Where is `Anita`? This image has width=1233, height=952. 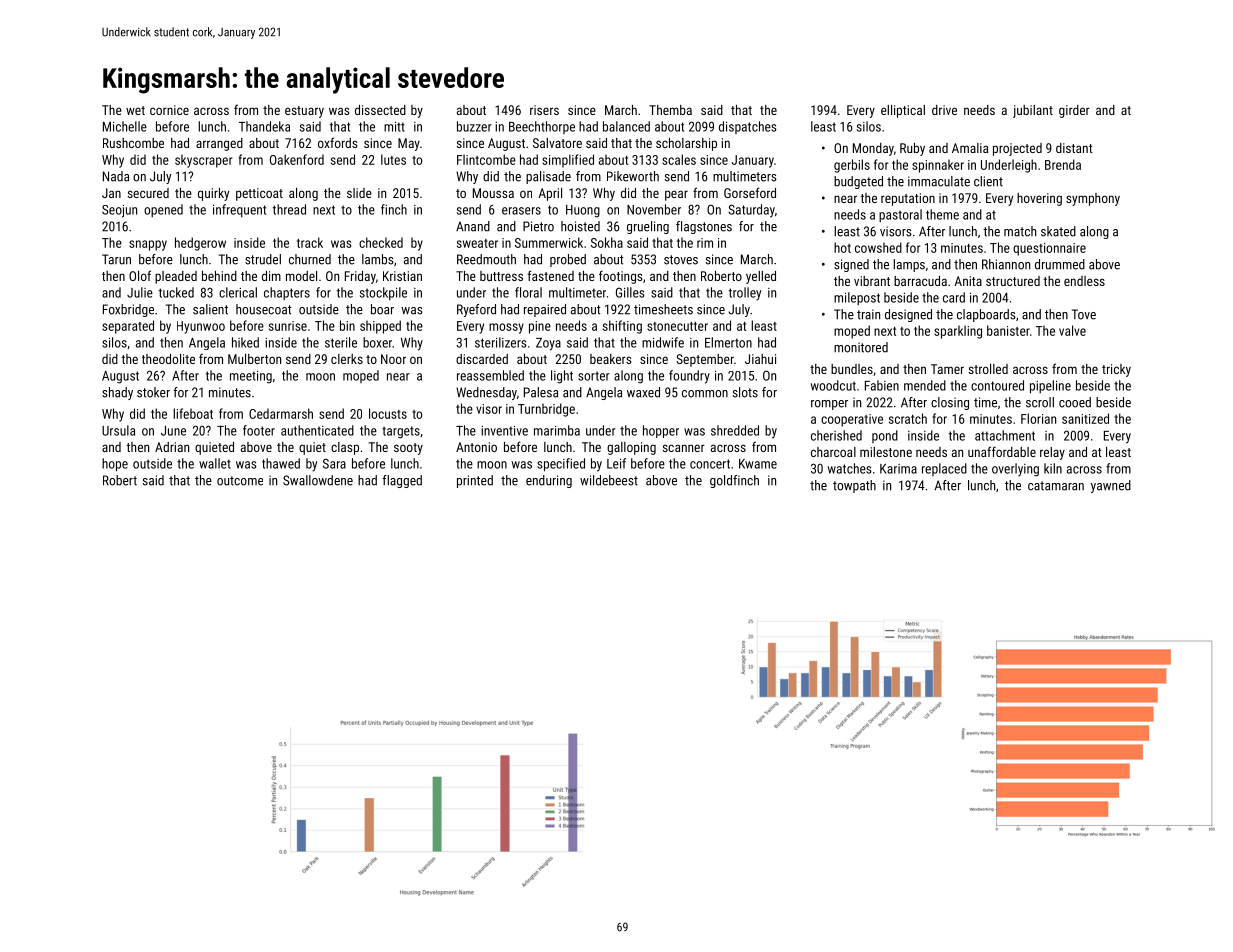
Anita is located at coordinates (968, 281).
